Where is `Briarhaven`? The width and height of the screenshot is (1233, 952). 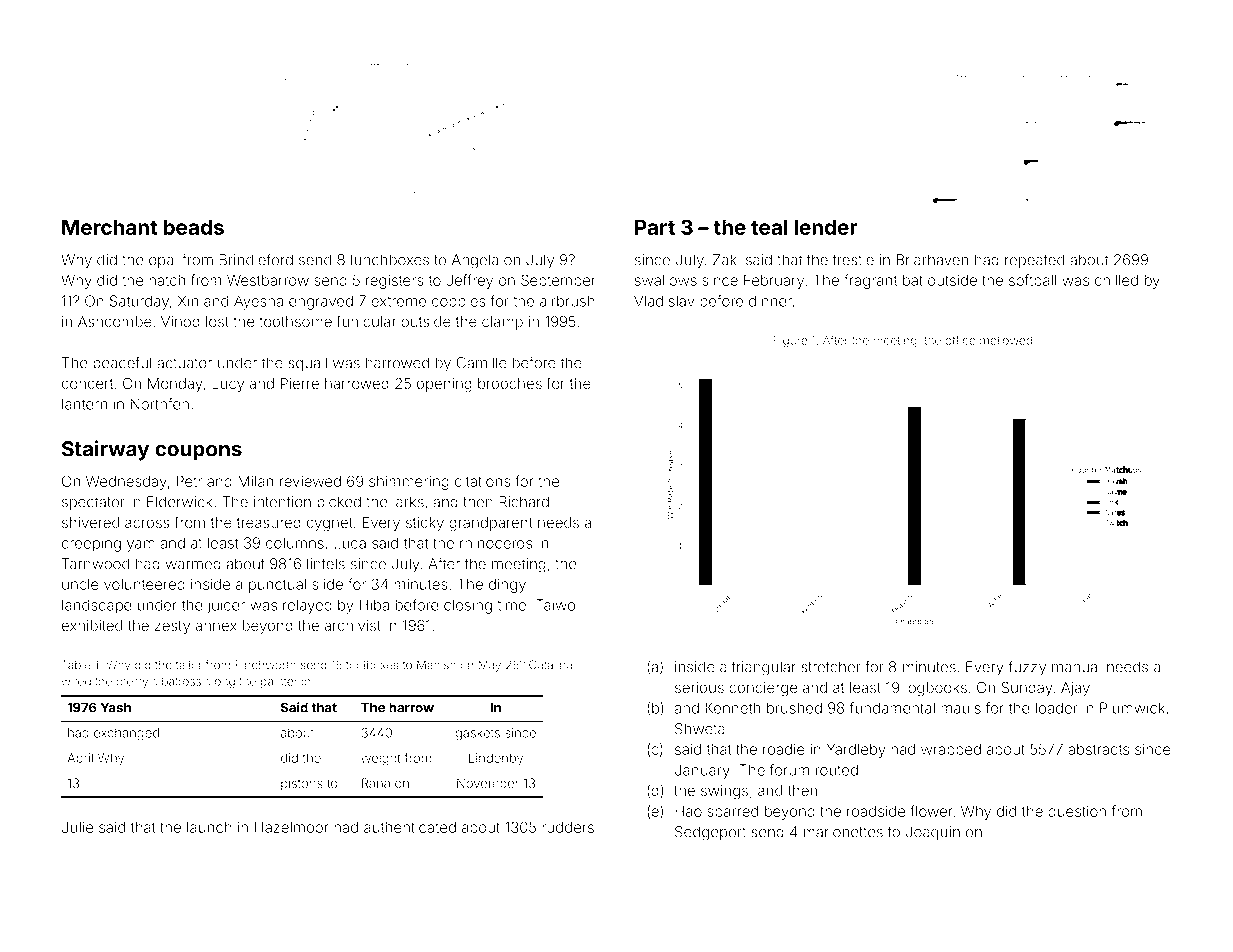 Briarhaven is located at coordinates (932, 260).
